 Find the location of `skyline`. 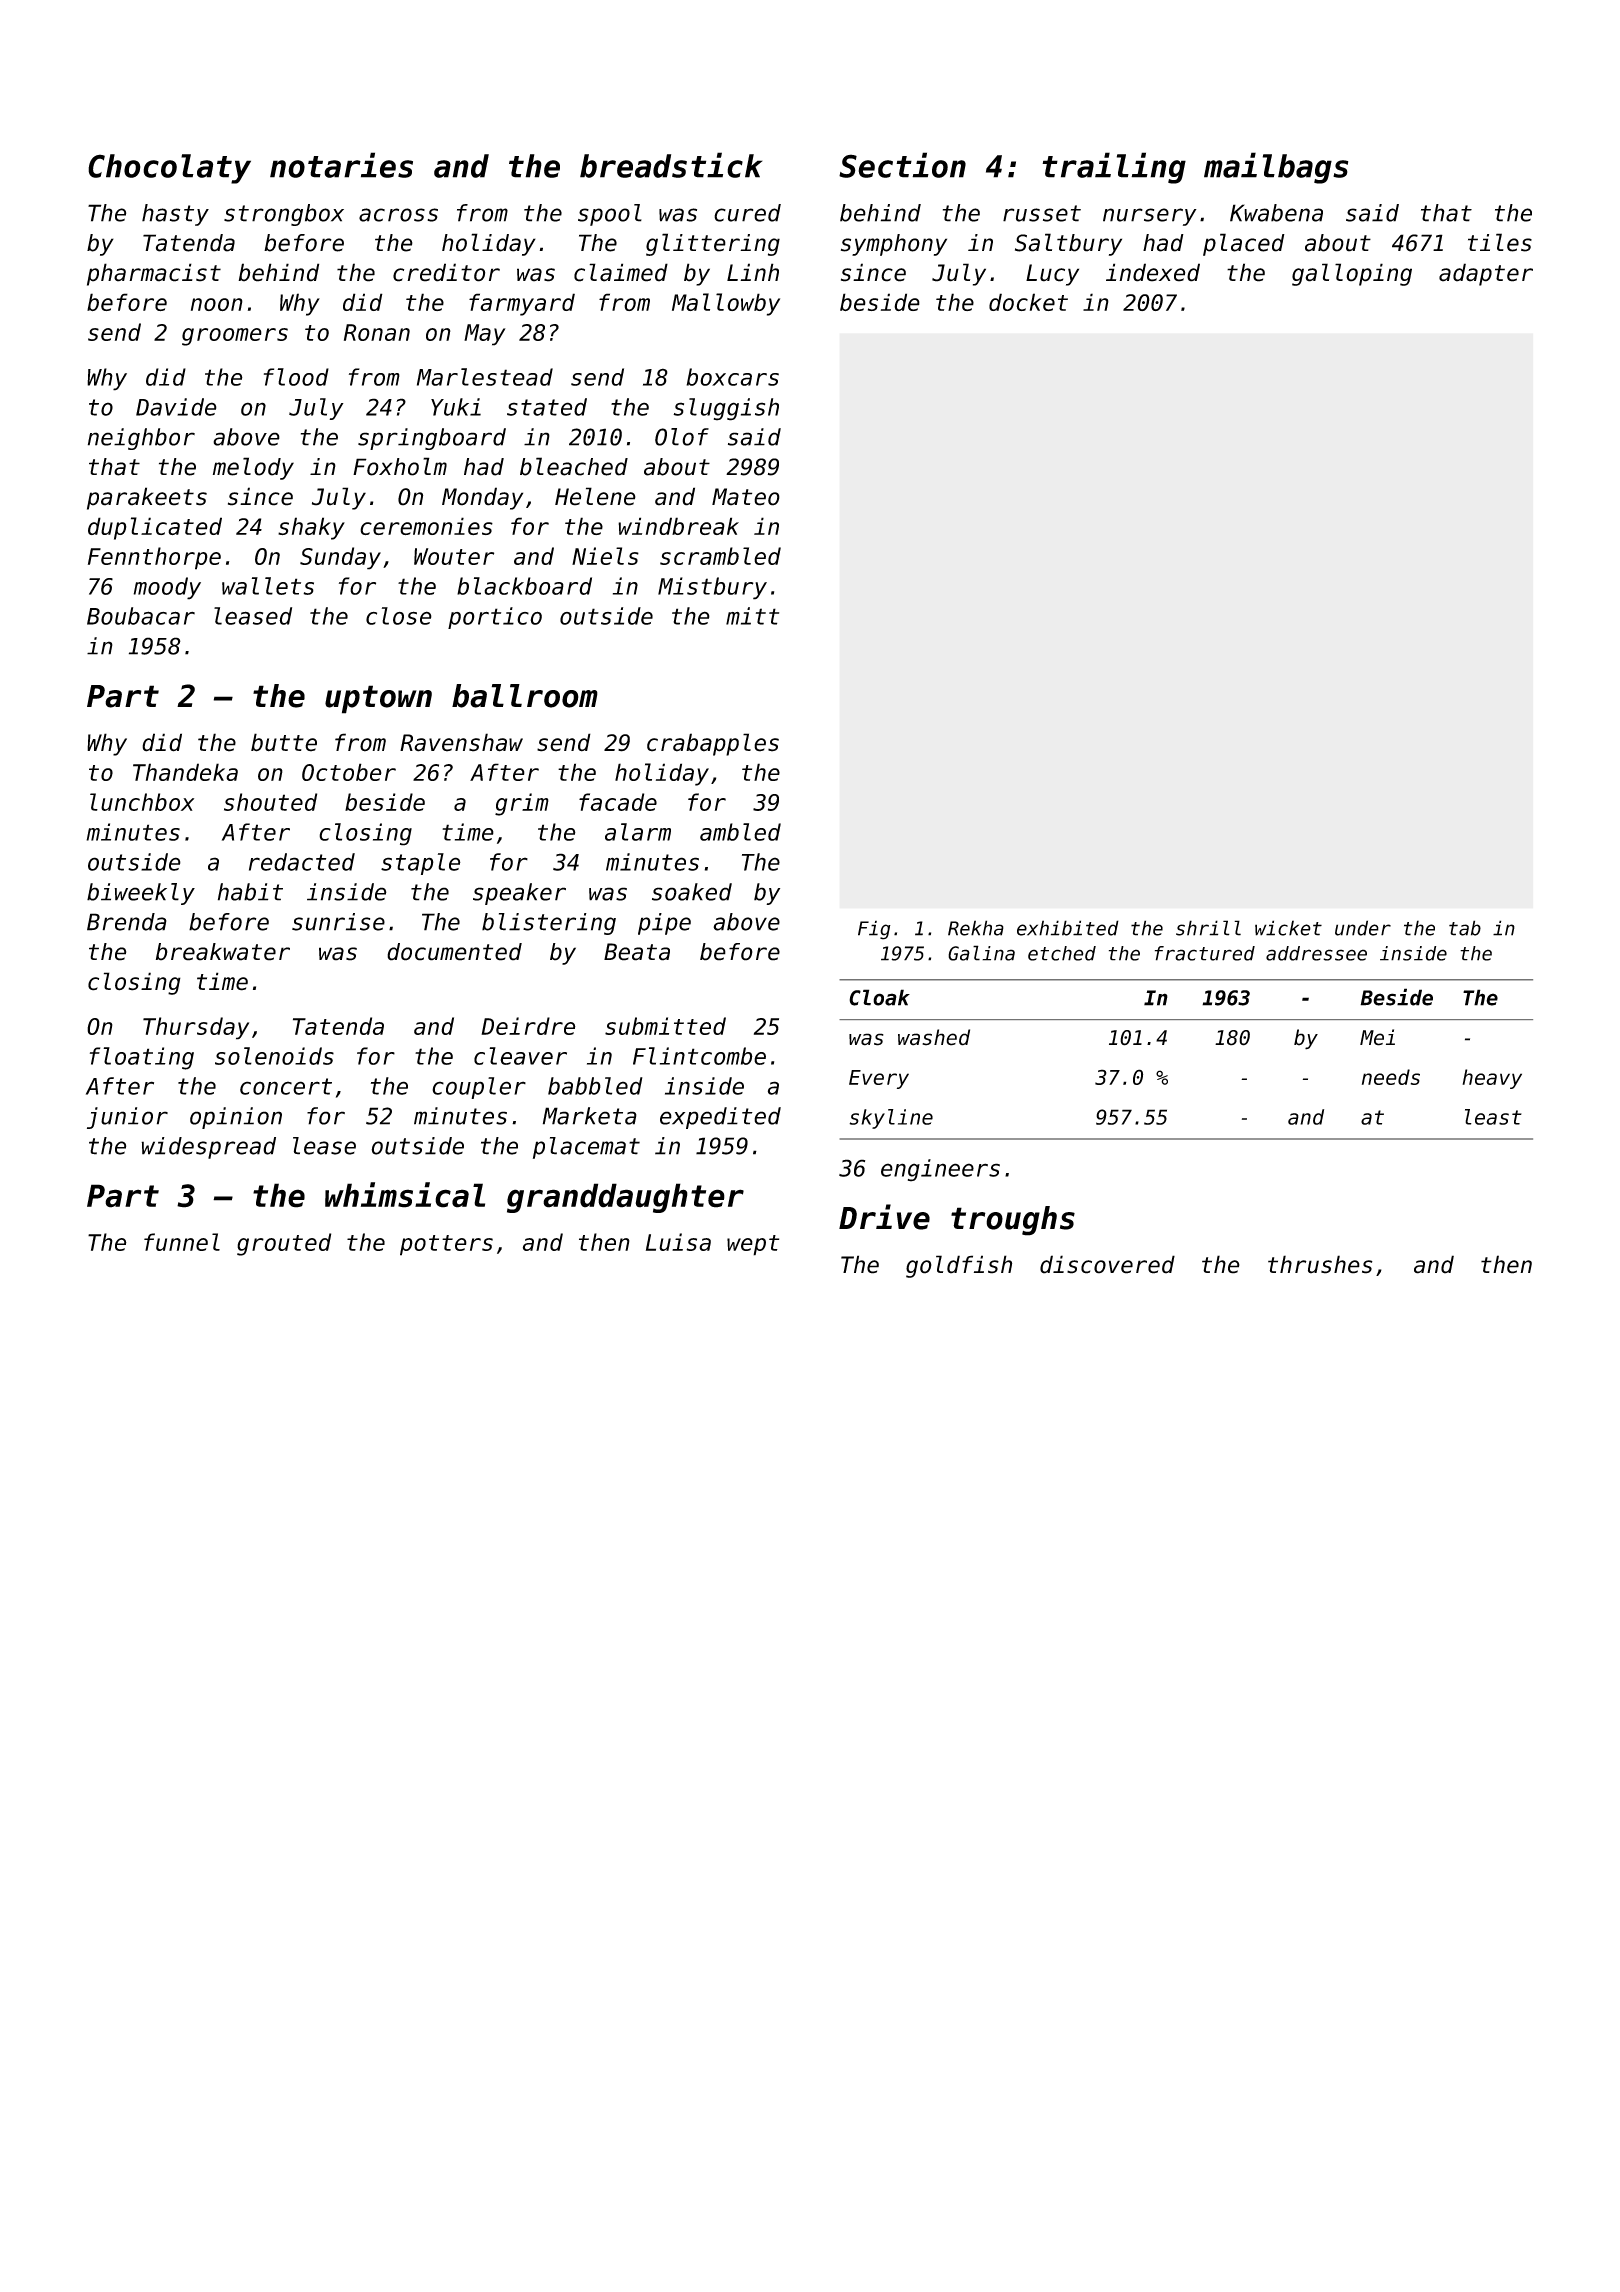

skyline is located at coordinates (891, 1119).
